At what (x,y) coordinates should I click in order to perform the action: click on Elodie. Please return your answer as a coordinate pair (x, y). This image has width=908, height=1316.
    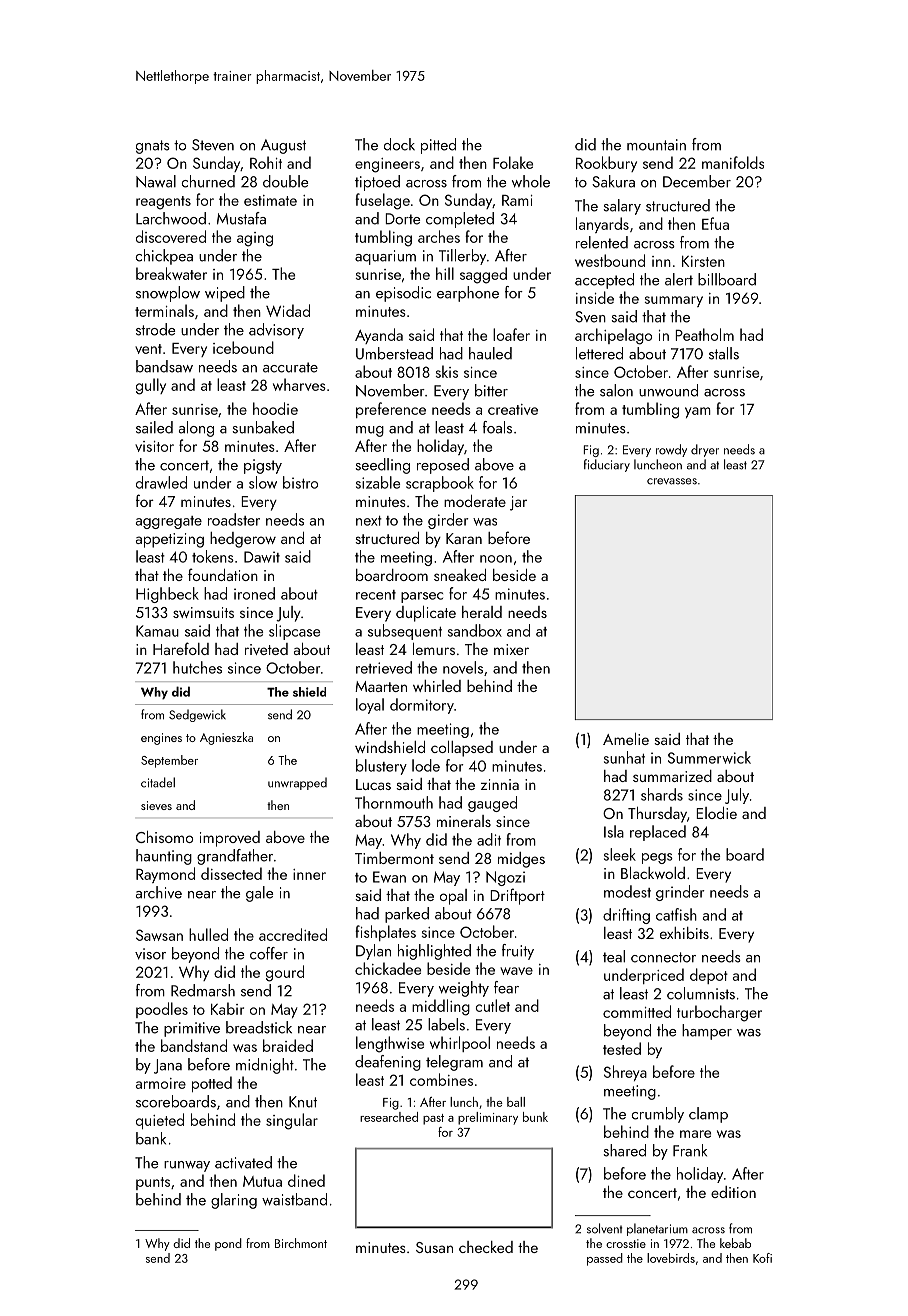
    Looking at the image, I should click on (716, 813).
